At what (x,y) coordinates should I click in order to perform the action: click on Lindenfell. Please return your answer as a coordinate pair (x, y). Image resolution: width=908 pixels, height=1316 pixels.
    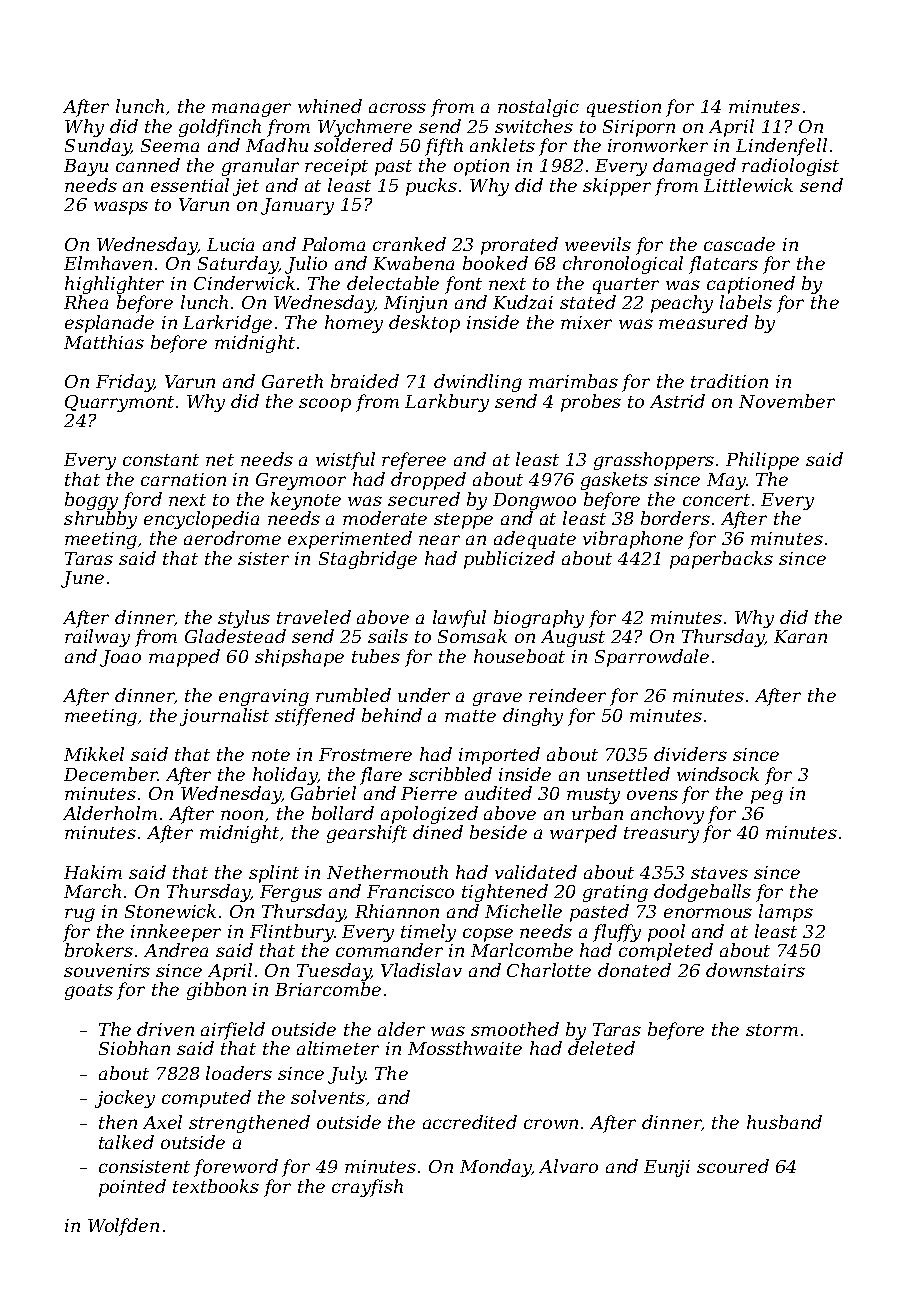
    Looking at the image, I should click on (781, 147).
